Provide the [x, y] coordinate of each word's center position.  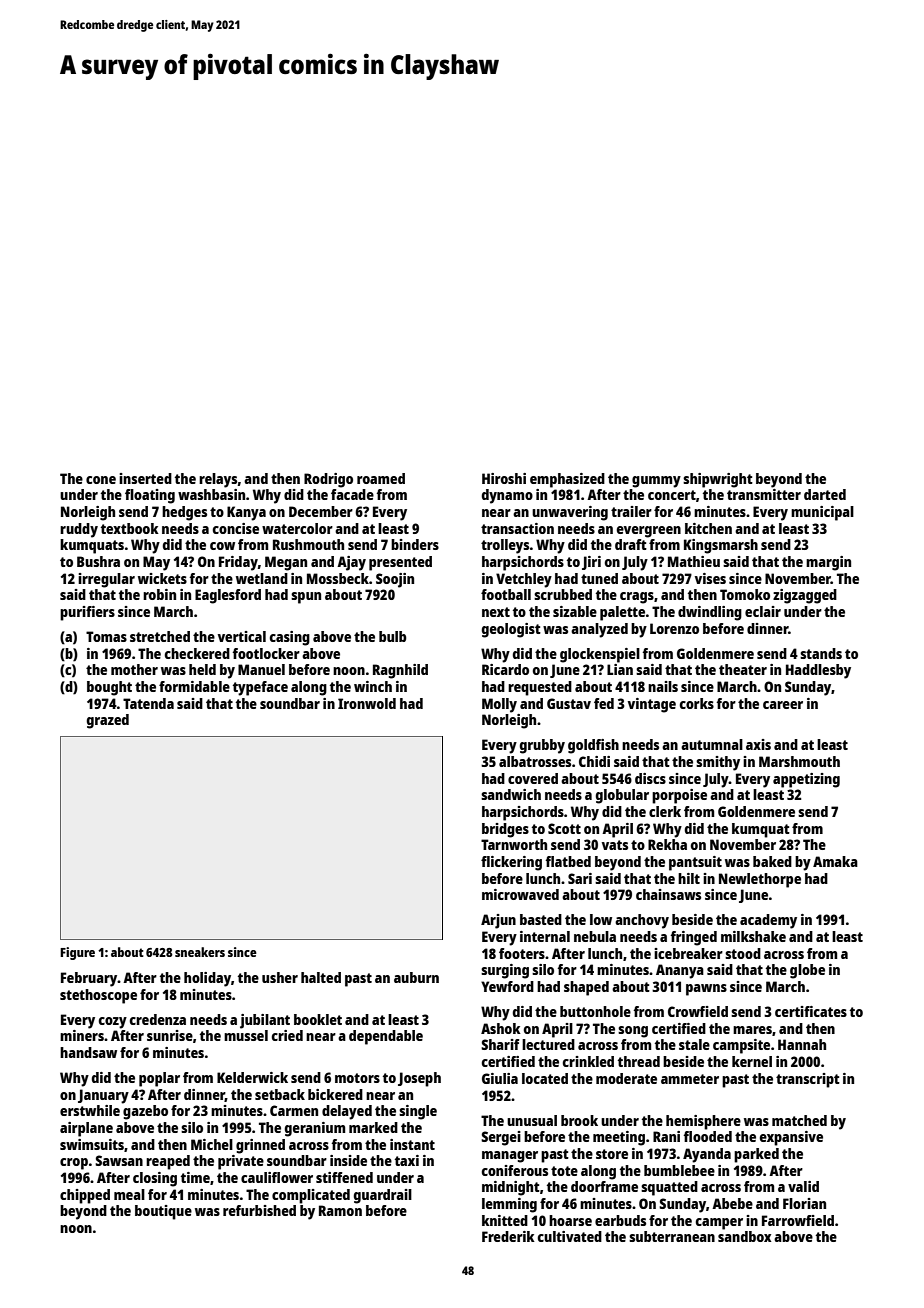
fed [604, 703]
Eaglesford [228, 596]
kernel [752, 1061]
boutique [163, 1212]
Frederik [508, 1236]
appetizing [806, 780]
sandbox [745, 1236]
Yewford [507, 986]
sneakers [200, 952]
